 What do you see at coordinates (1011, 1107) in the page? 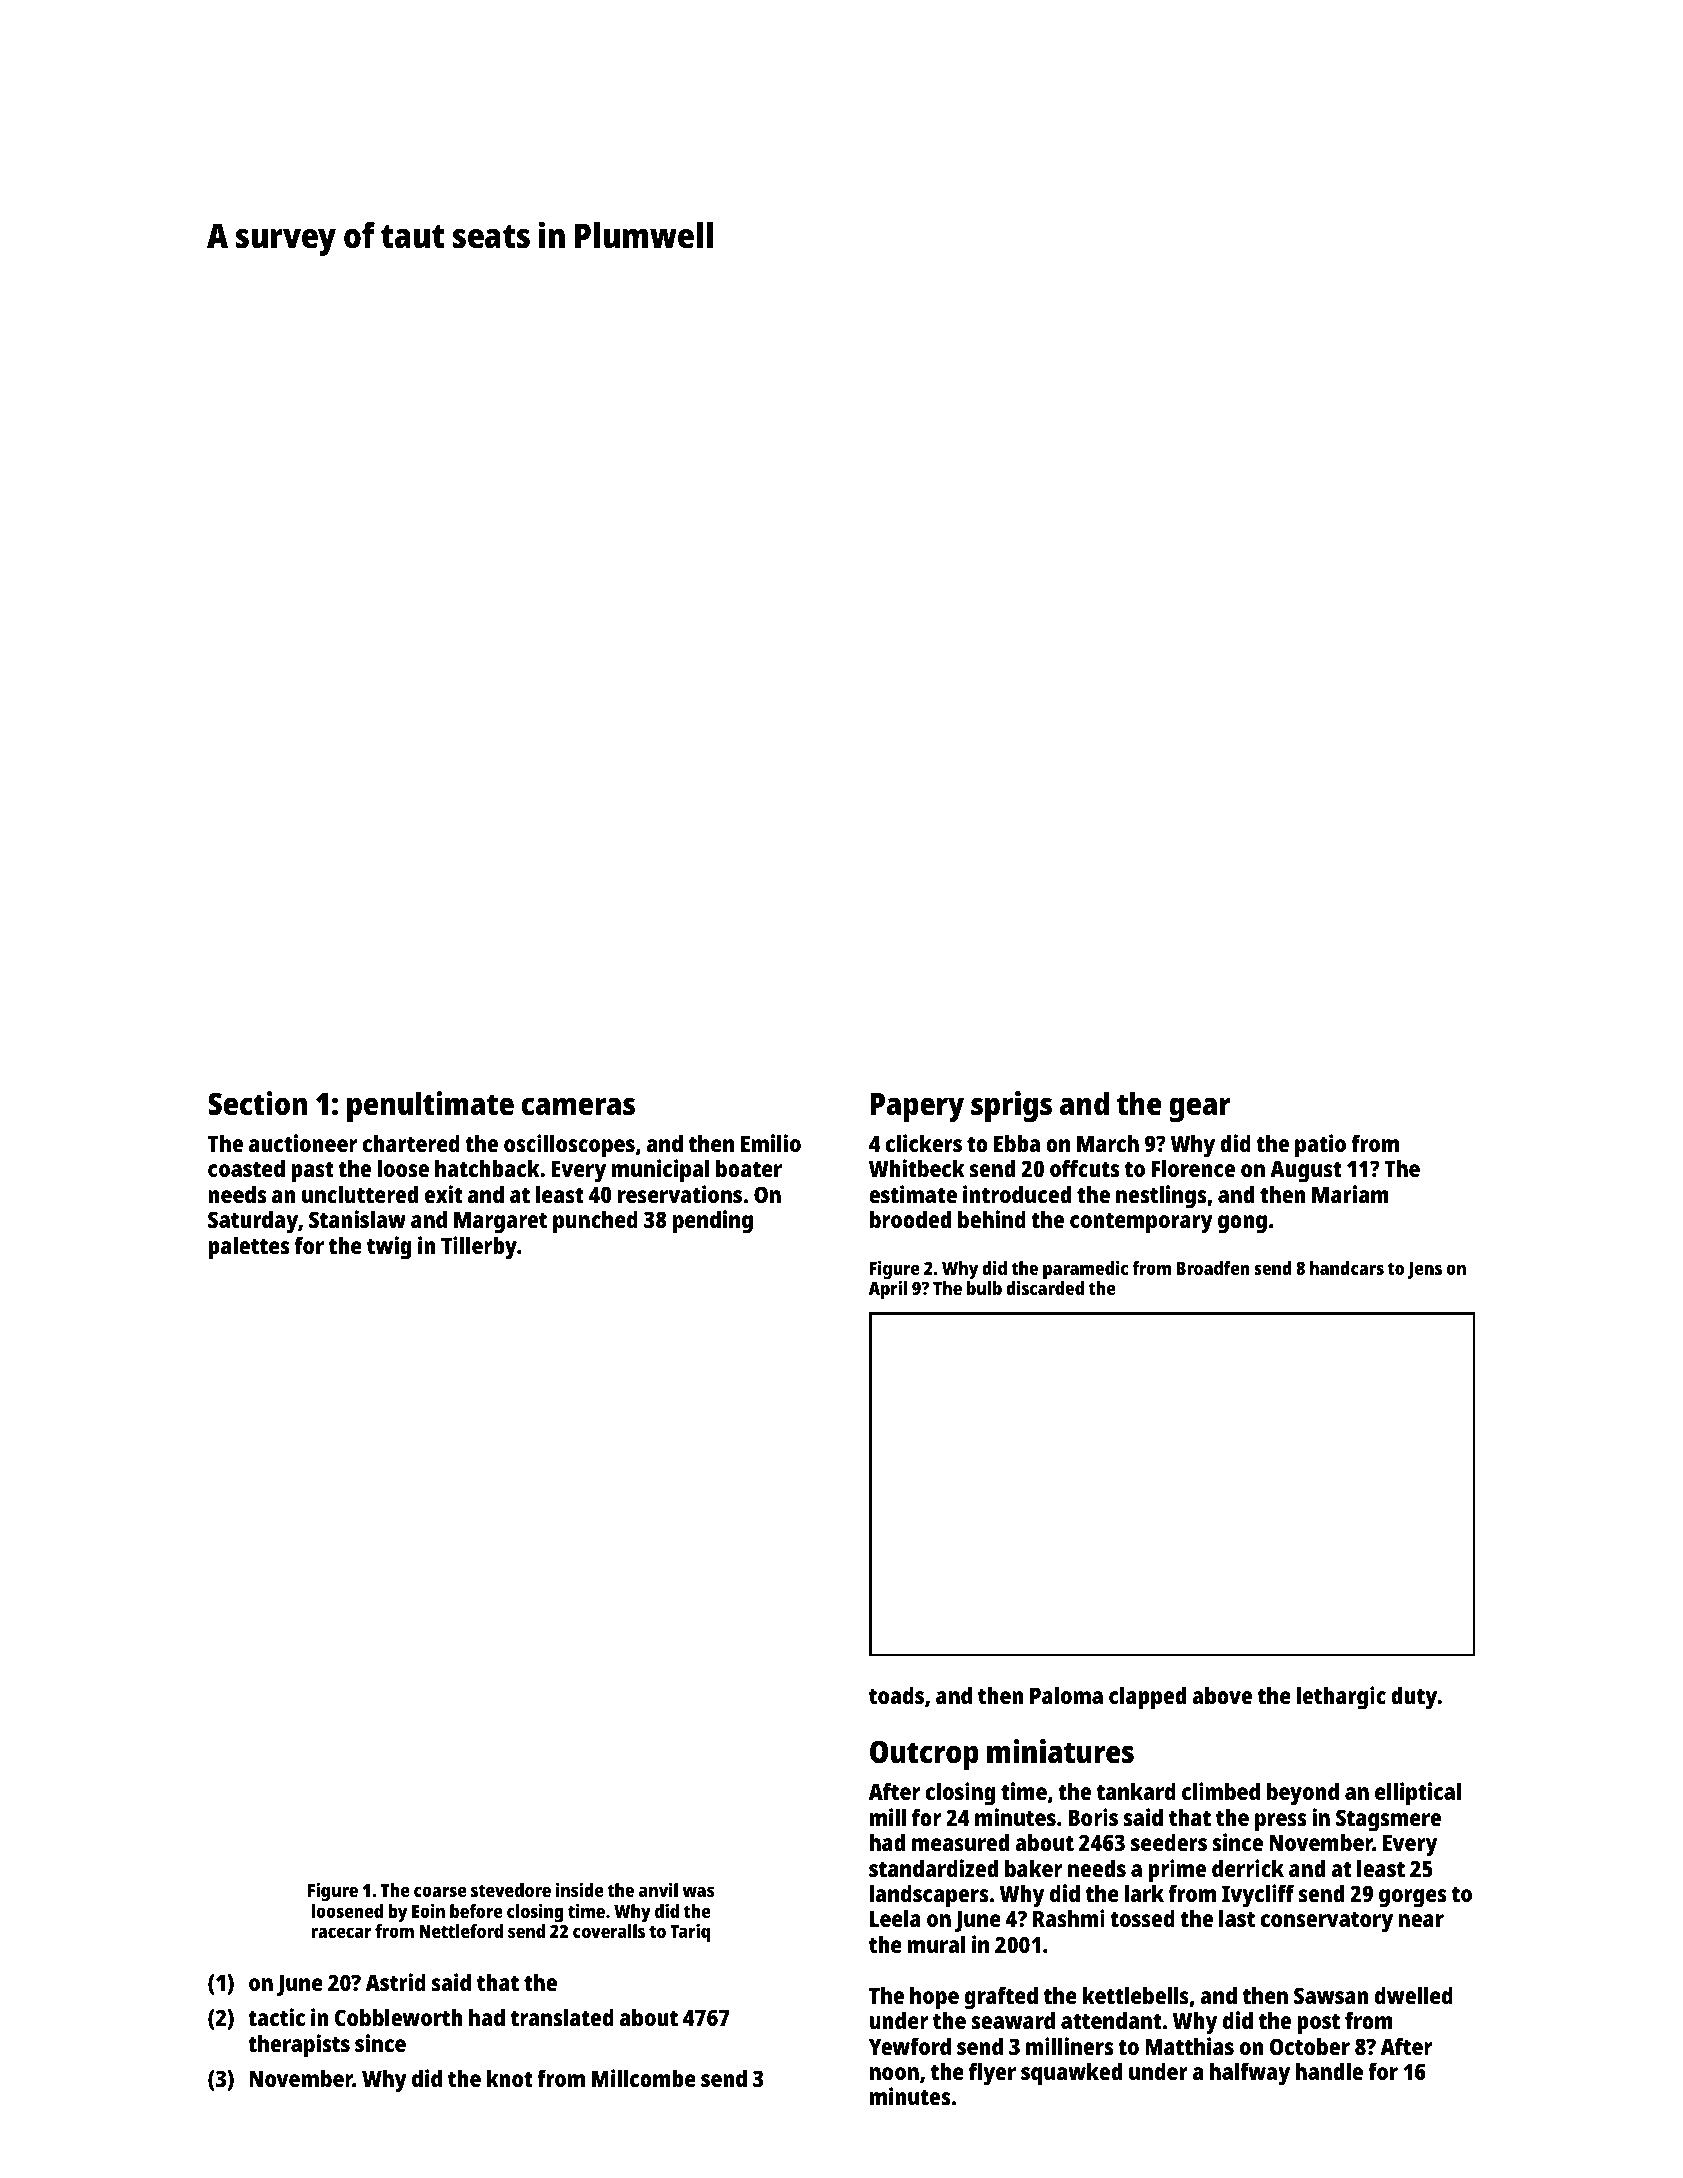
I see `sprigs` at bounding box center [1011, 1107].
